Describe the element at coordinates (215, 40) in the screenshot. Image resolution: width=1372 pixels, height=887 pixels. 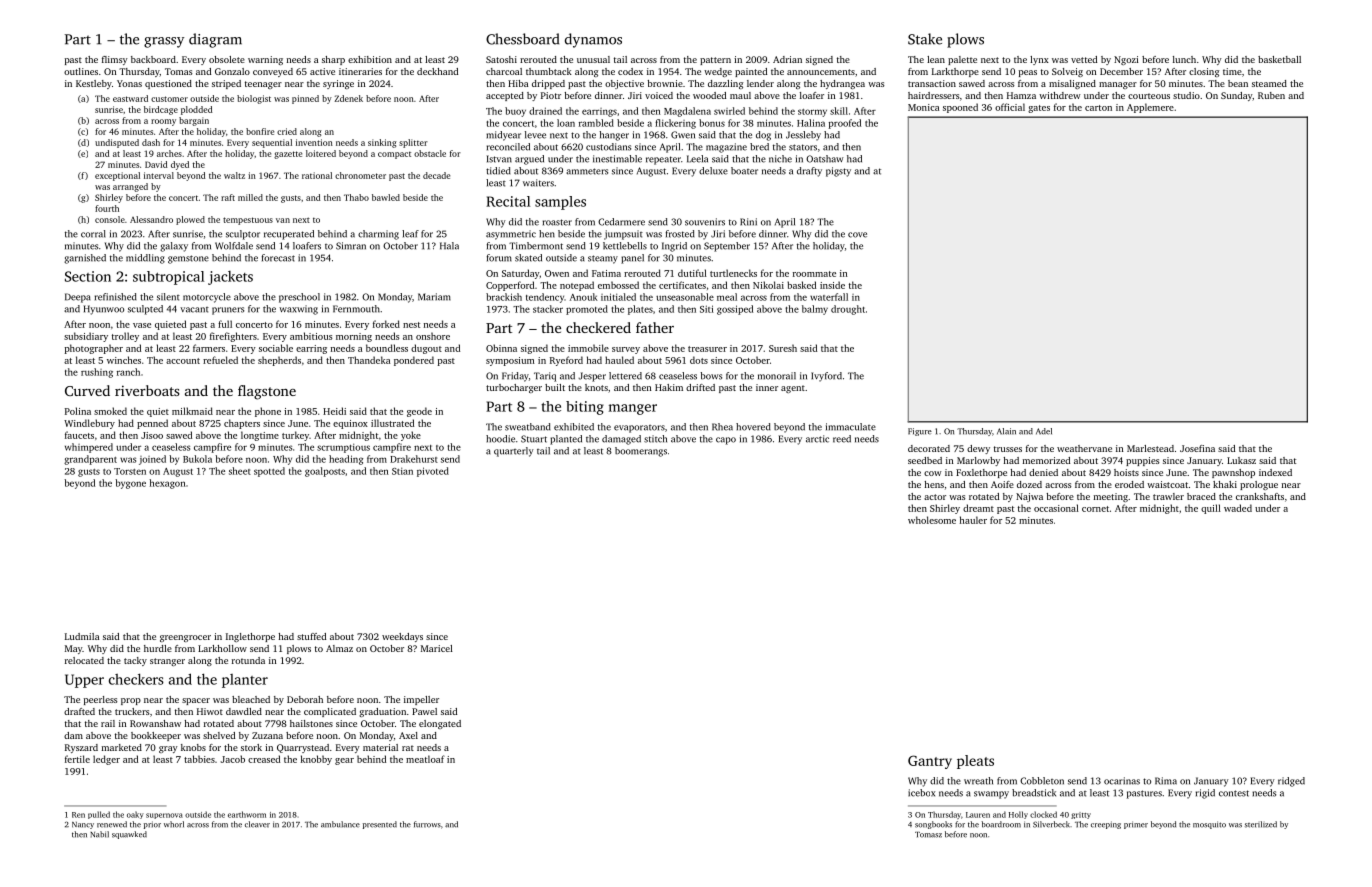
I see `diagram` at that location.
